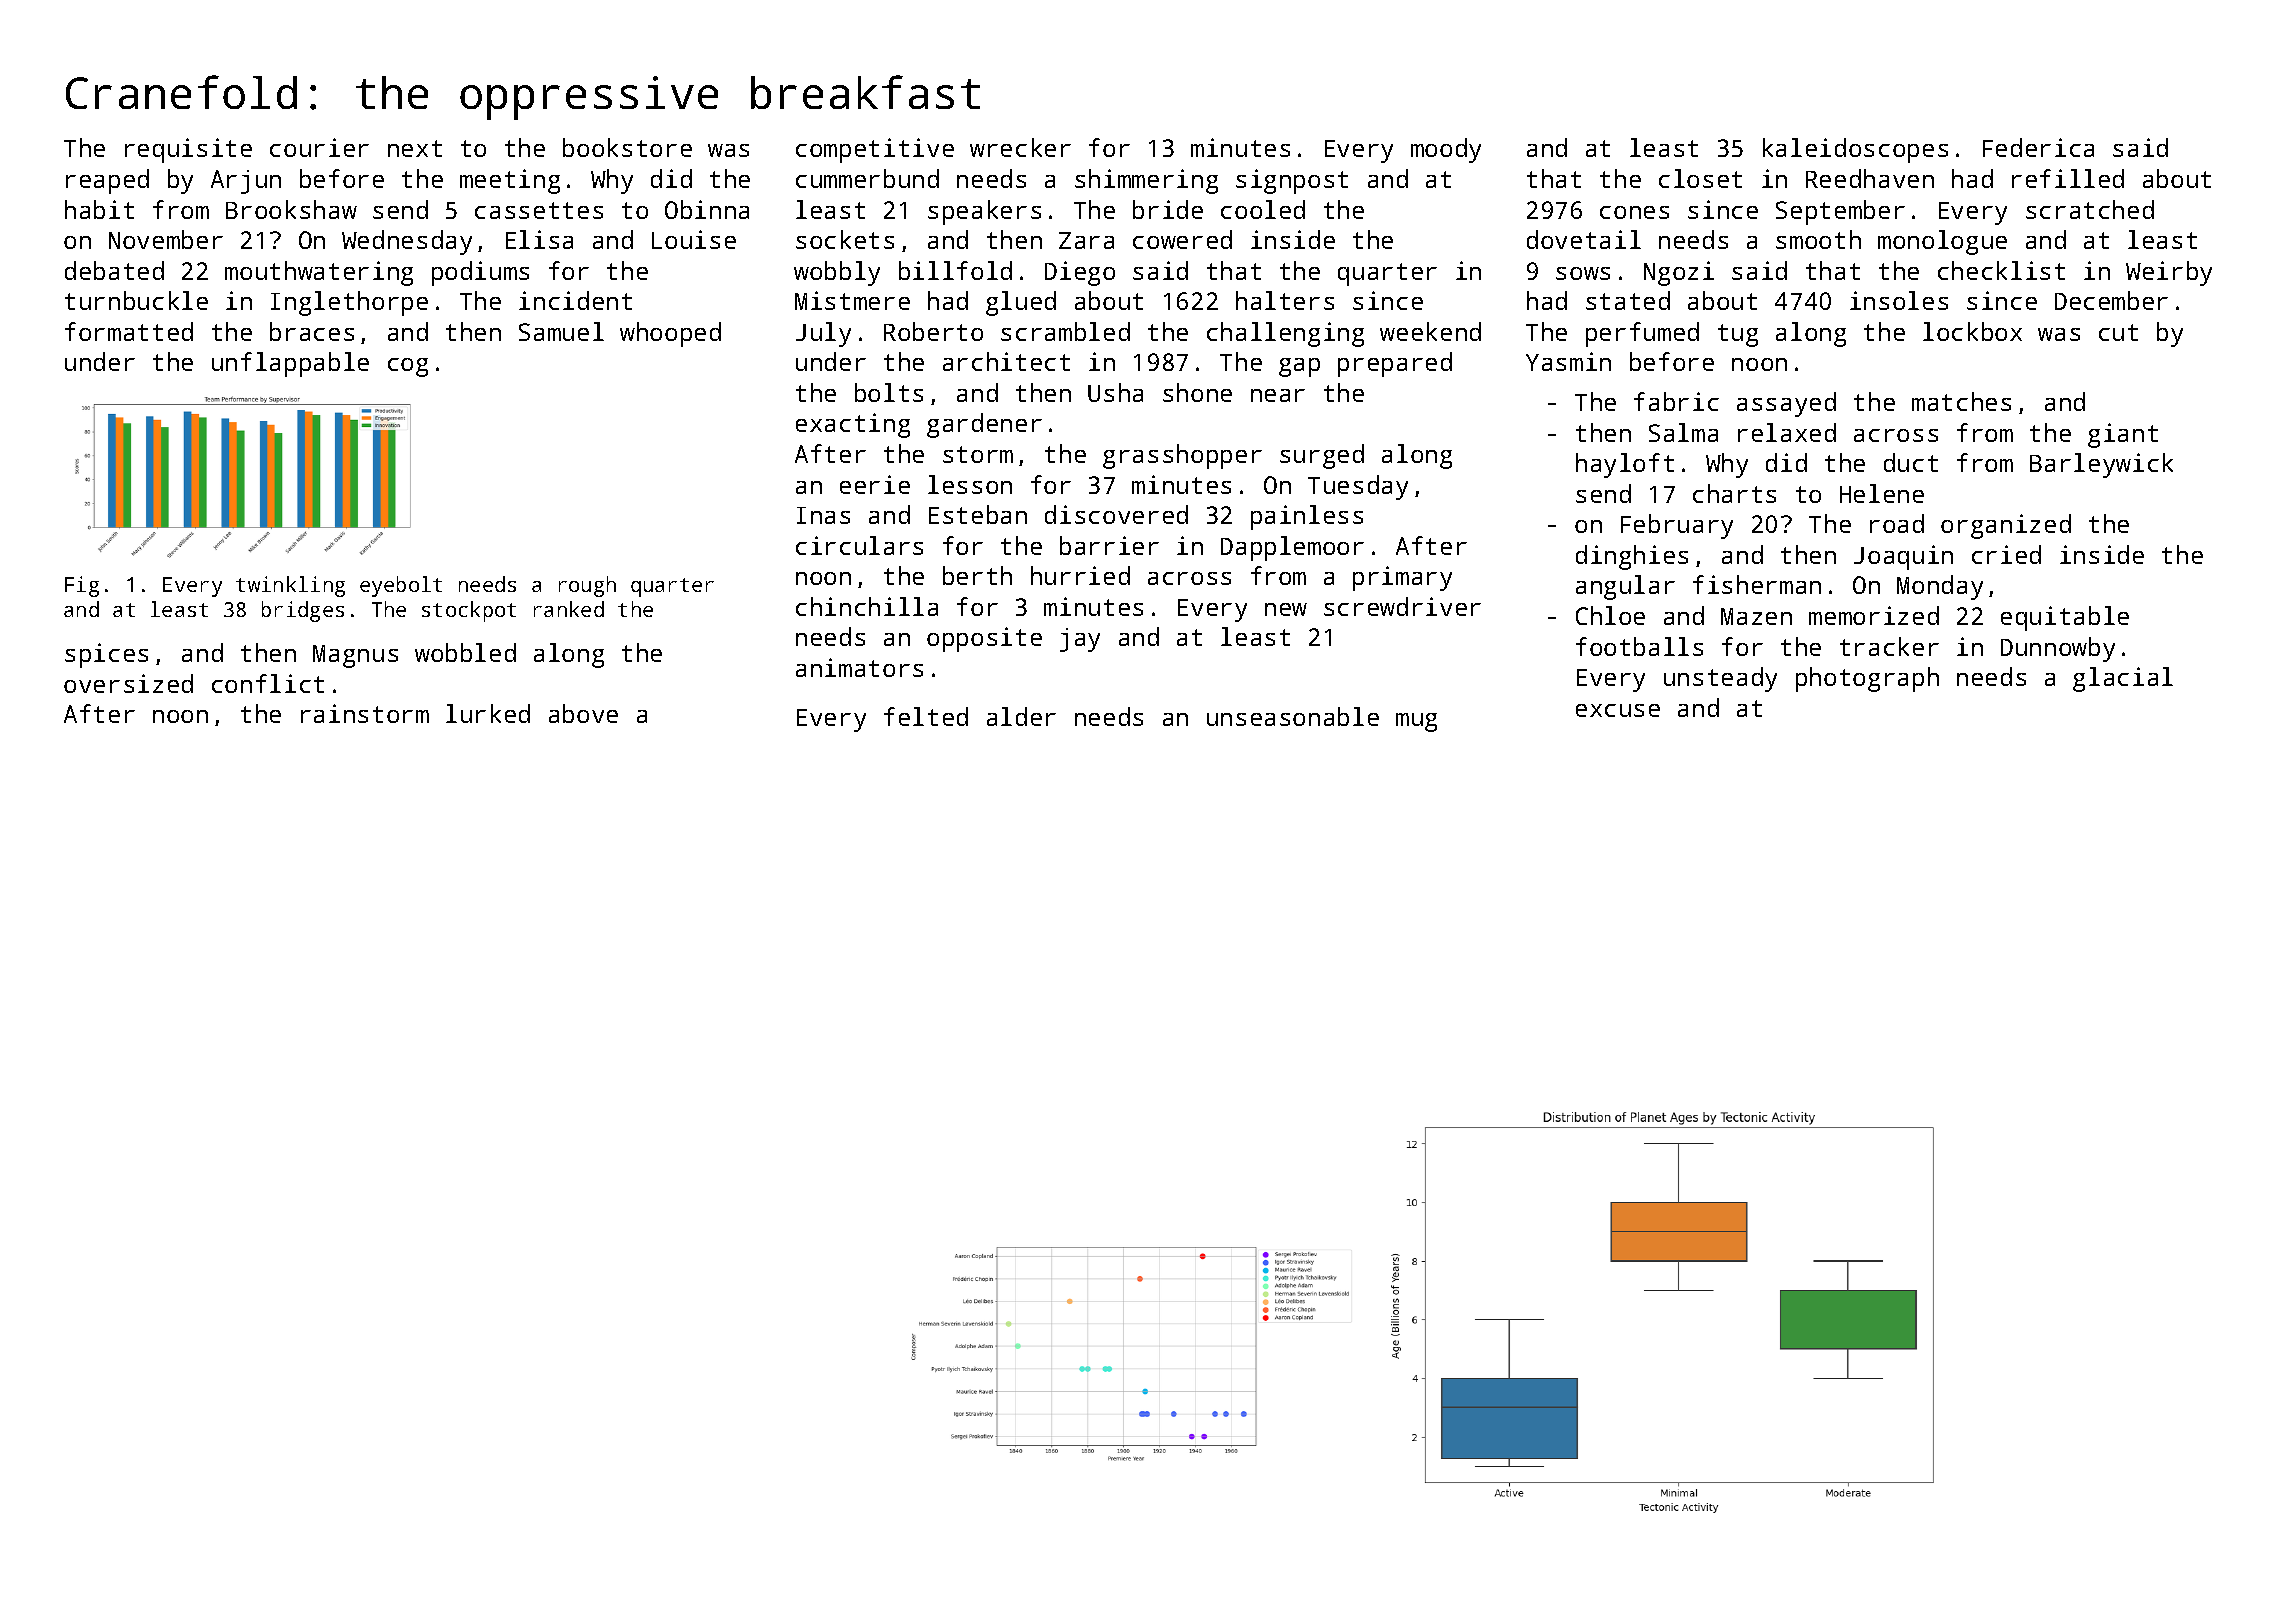 The width and height of the screenshot is (2282, 1614). What do you see at coordinates (290, 586) in the screenshot?
I see `twinkling` at bounding box center [290, 586].
